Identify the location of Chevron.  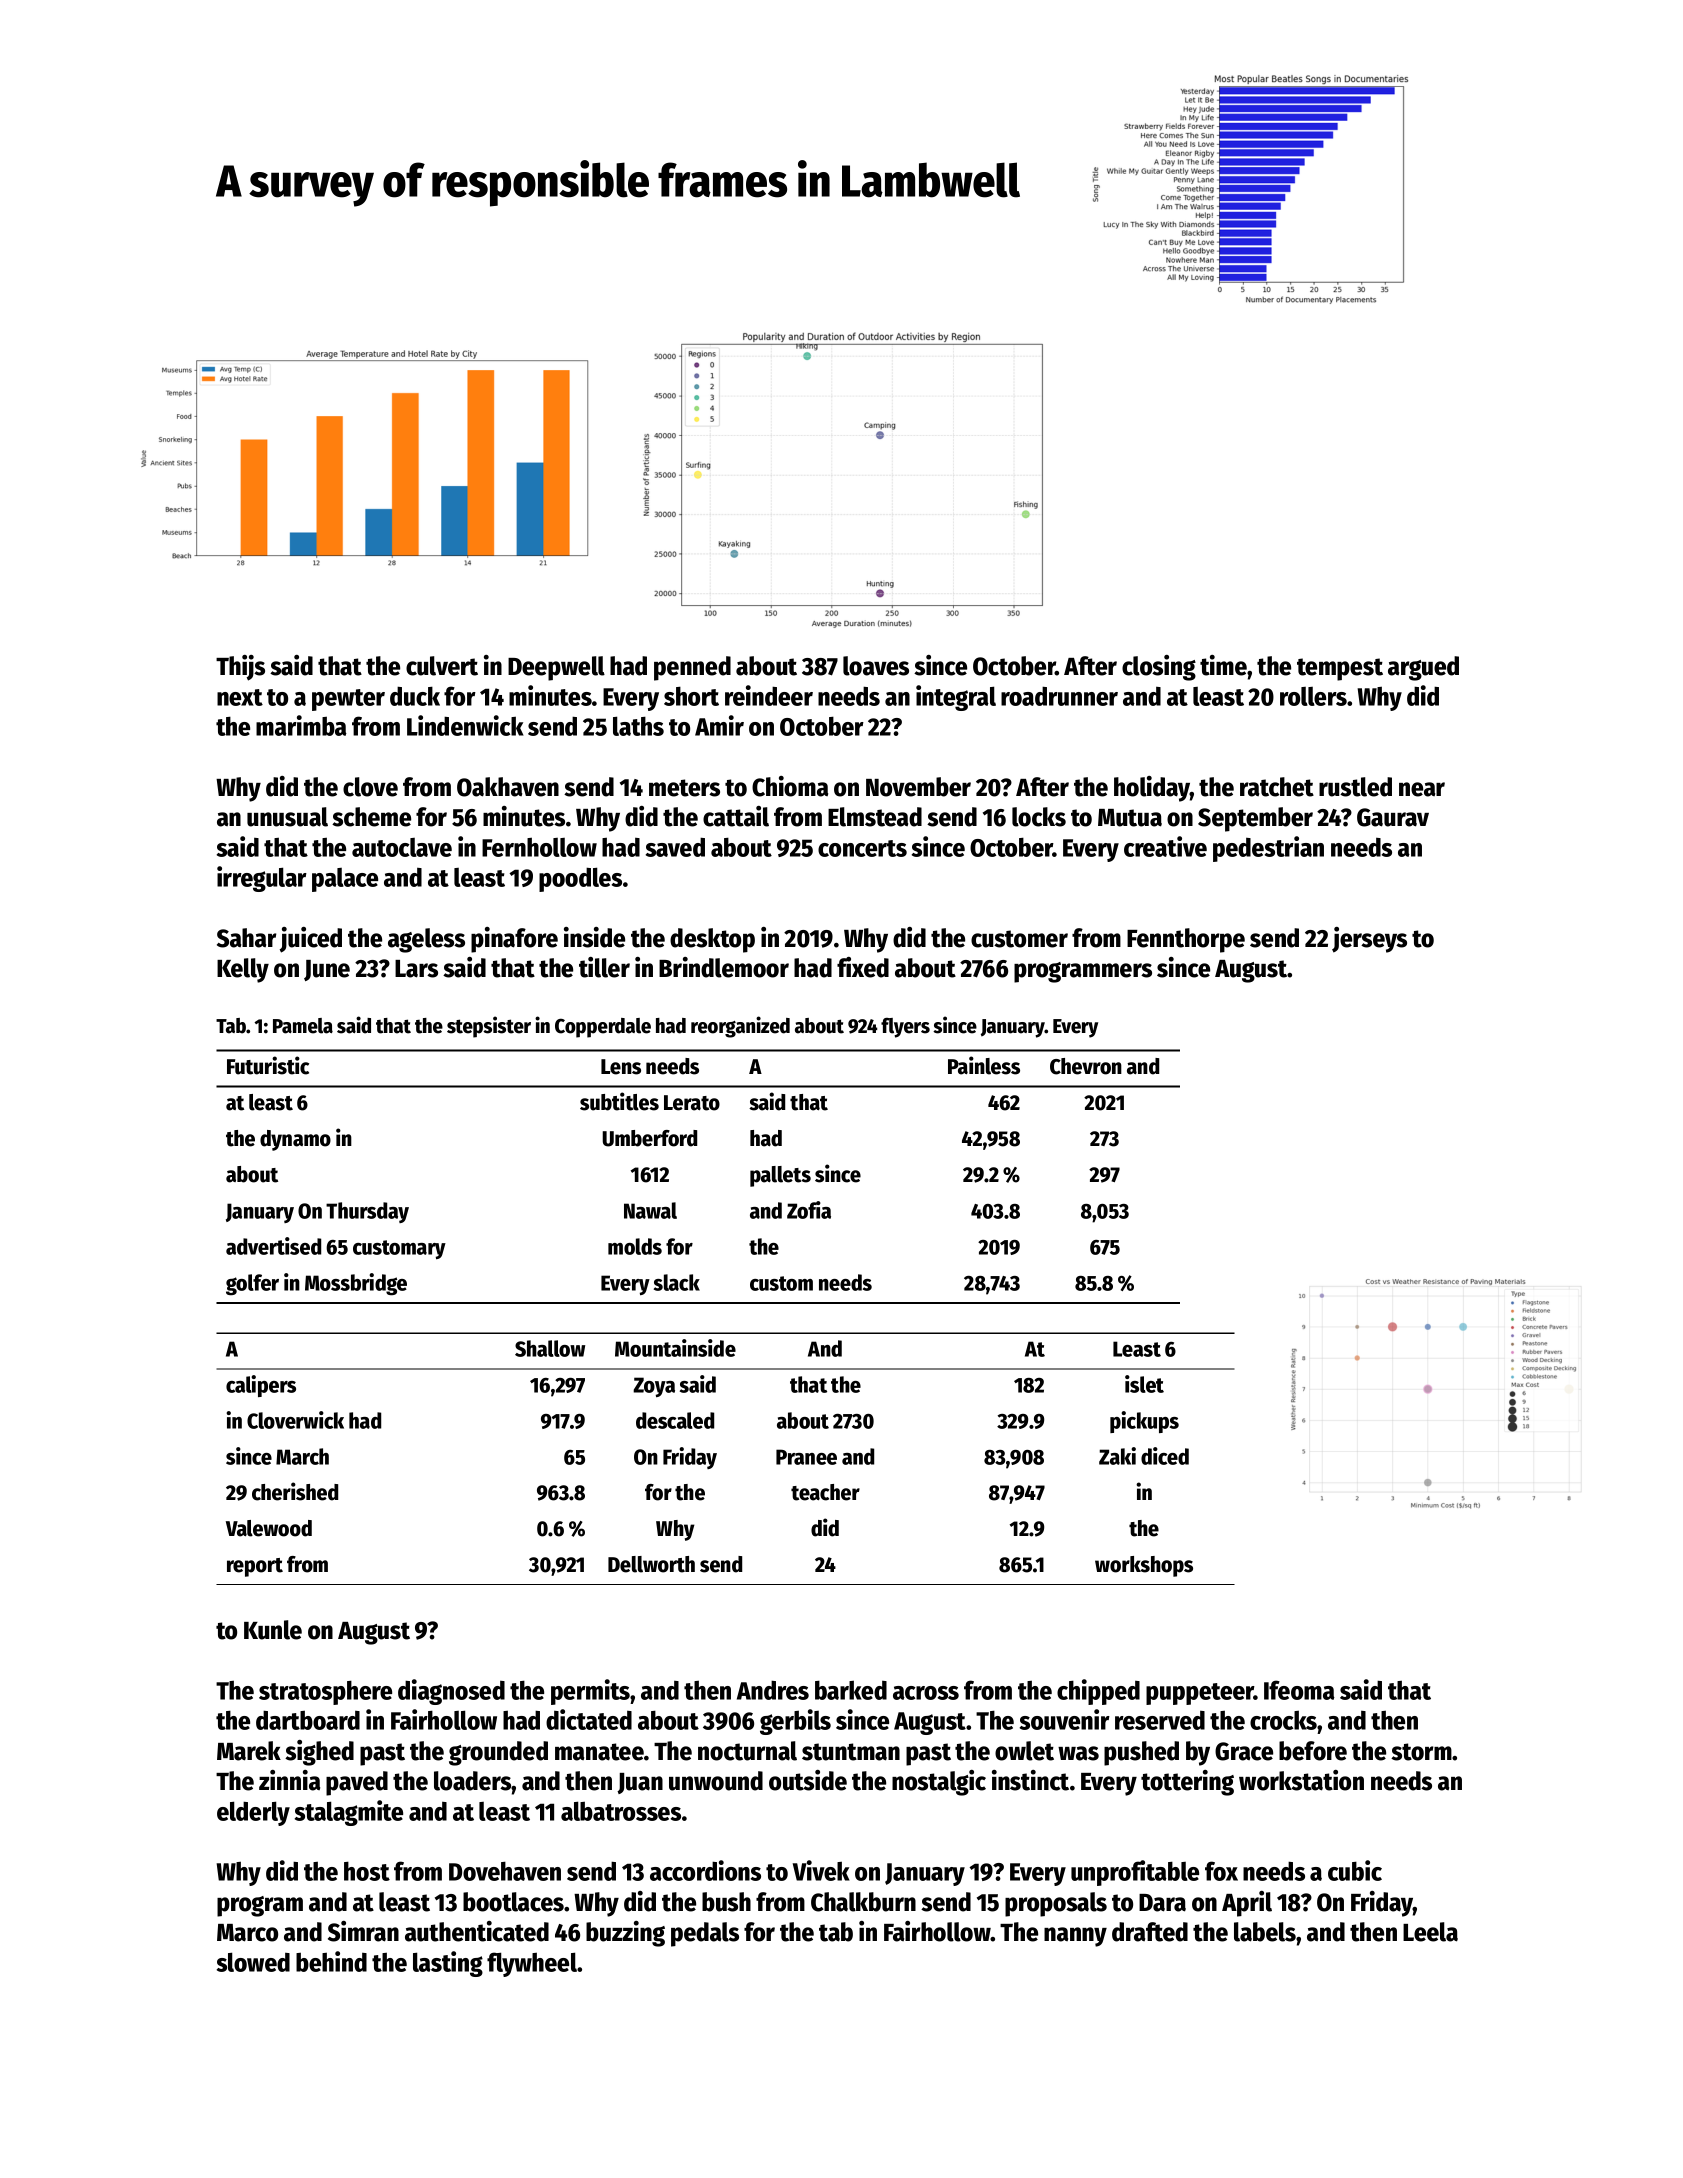
(1086, 1066).
